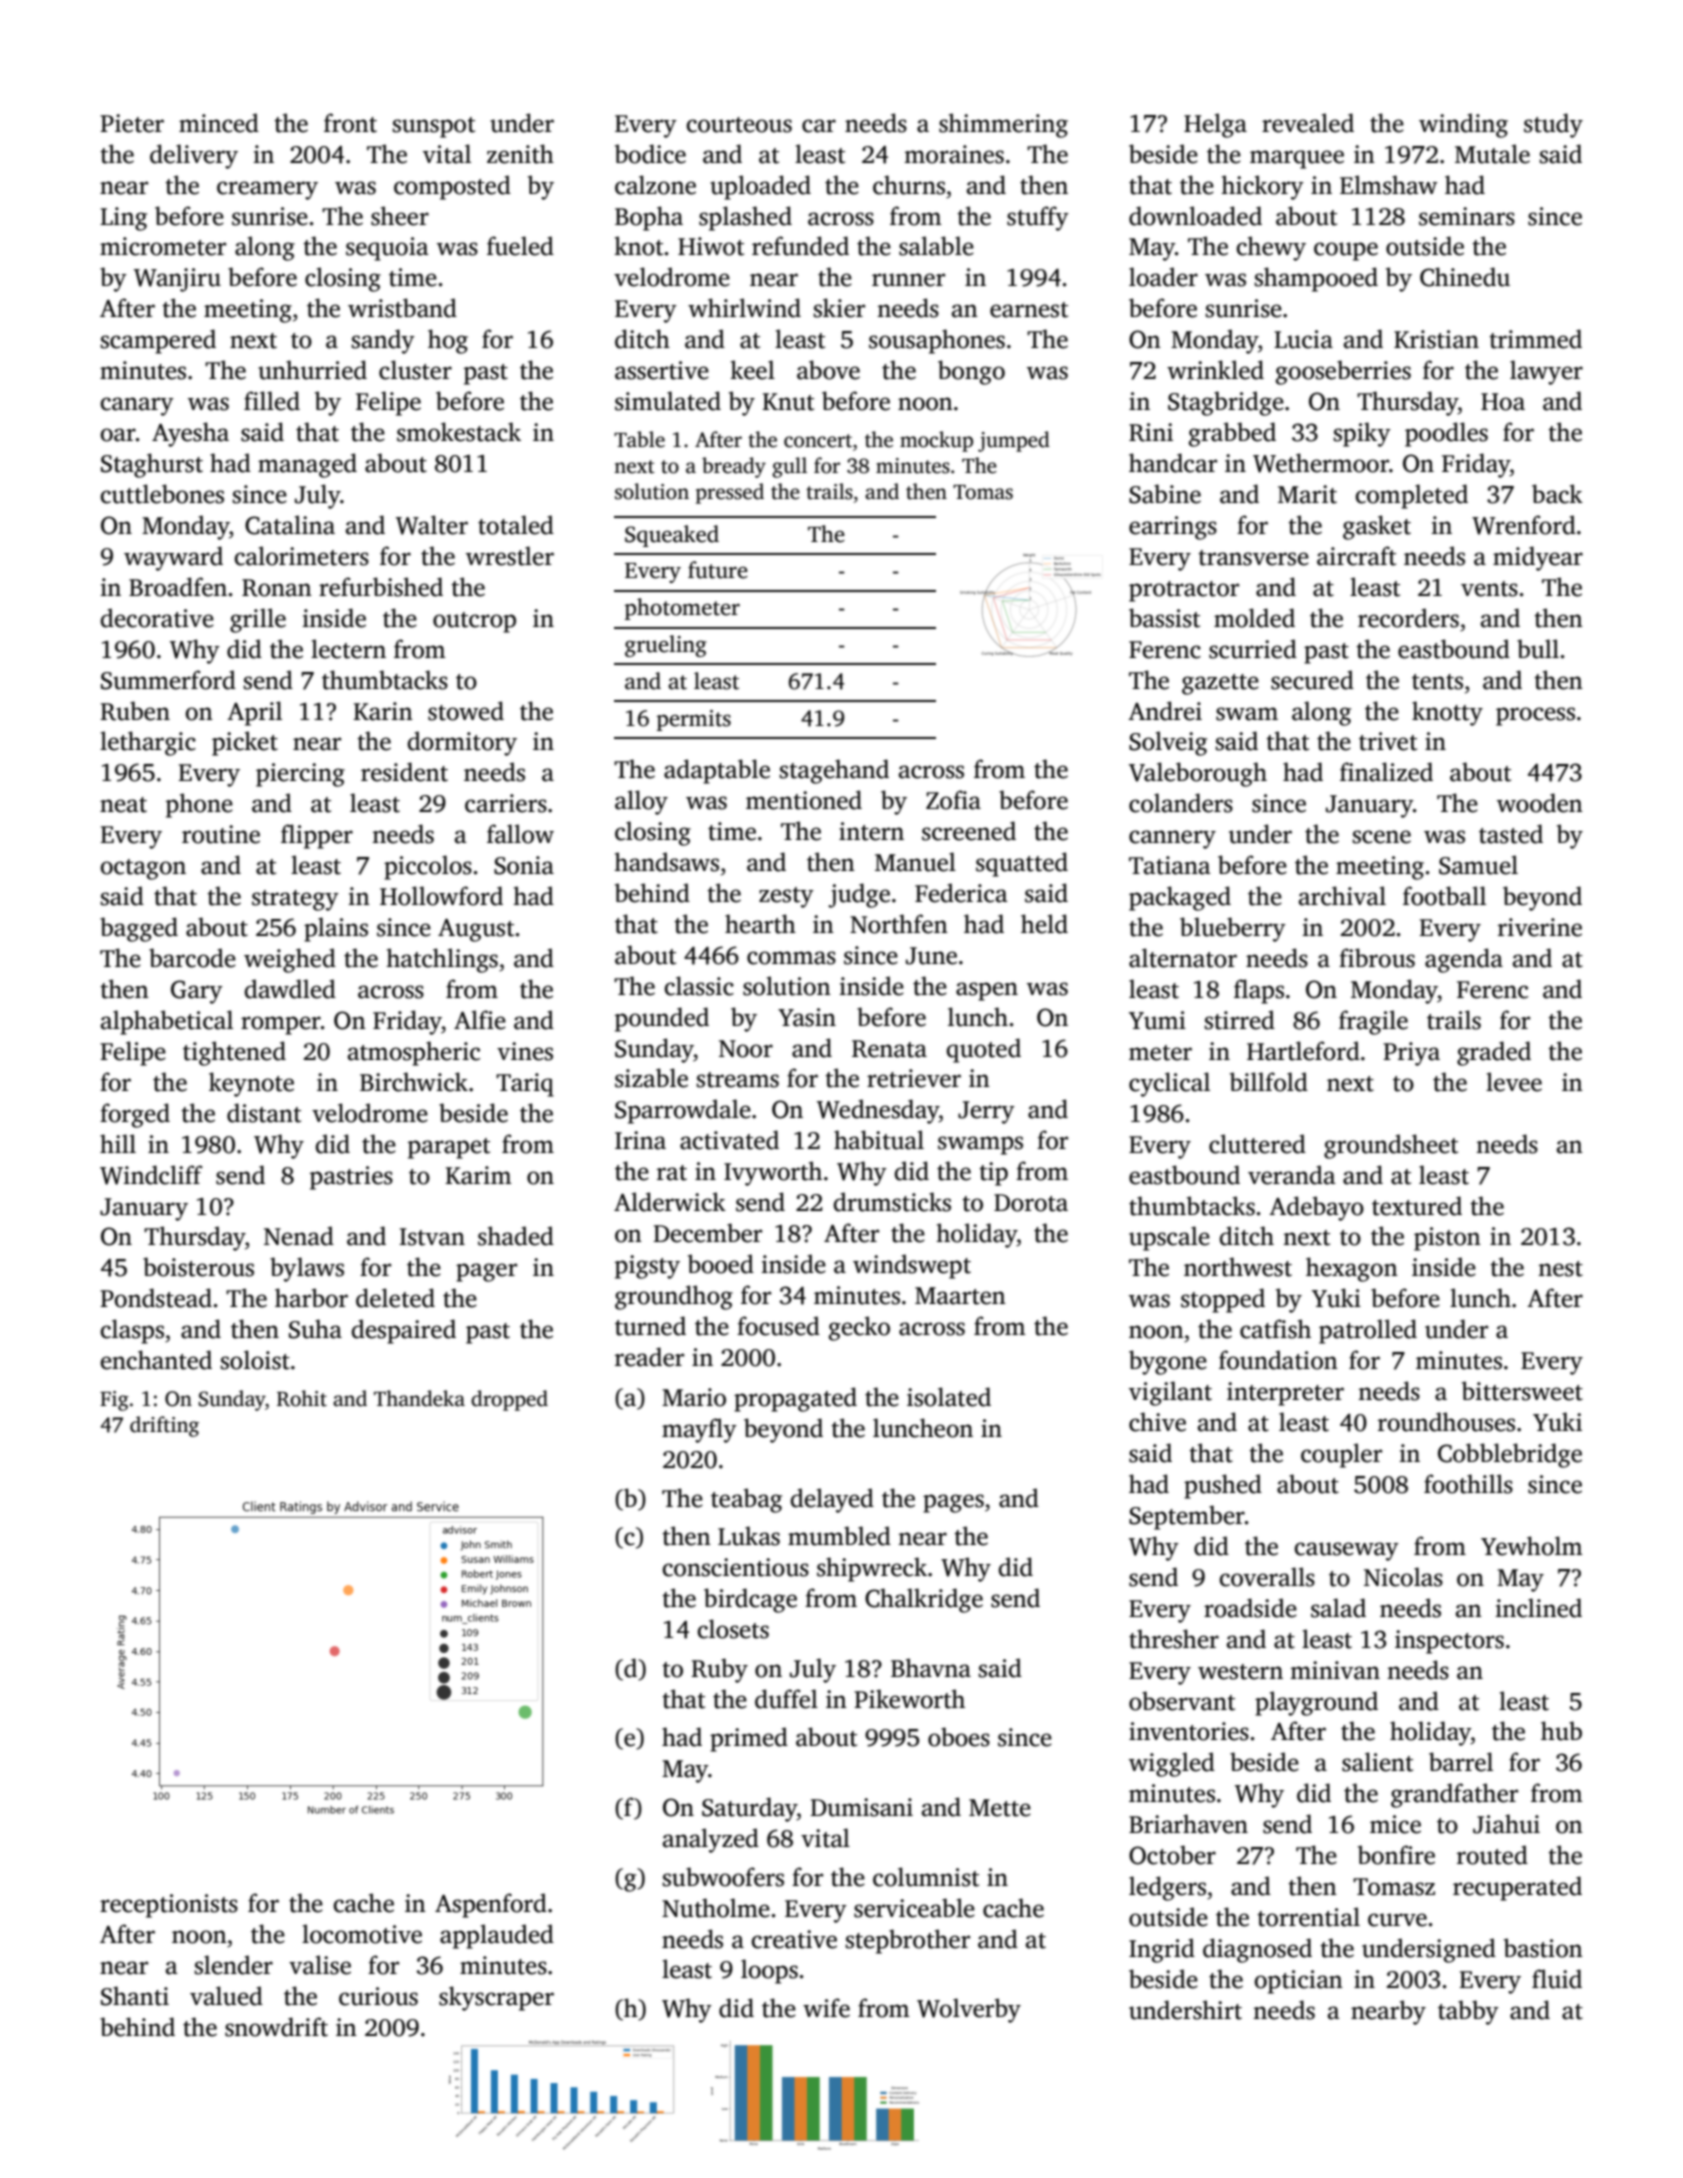 The image size is (1683, 2178). Describe the element at coordinates (1003, 125) in the screenshot. I see `shimmering` at that location.
